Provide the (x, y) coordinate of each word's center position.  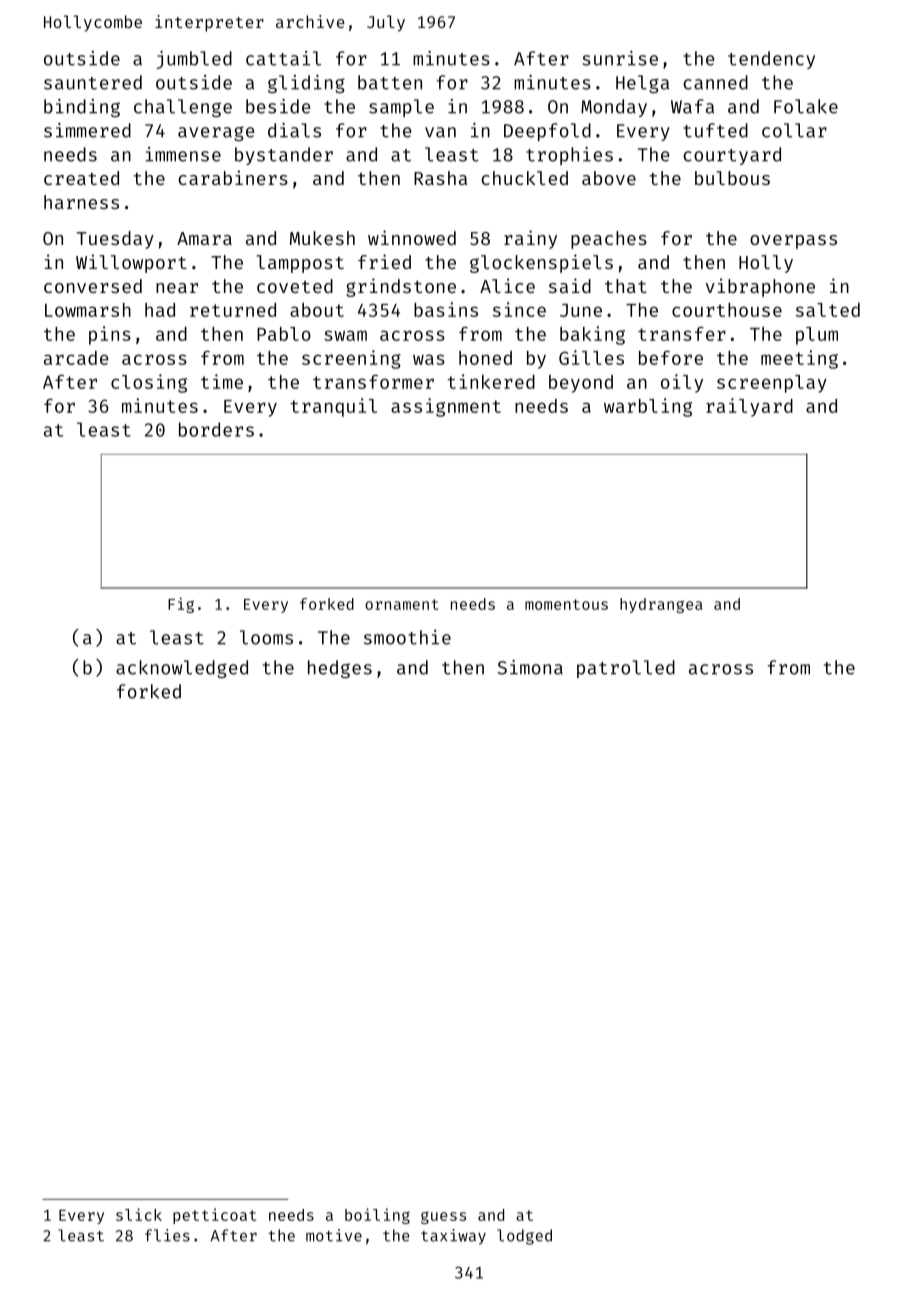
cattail (283, 58)
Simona (530, 667)
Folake (806, 106)
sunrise (620, 58)
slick (139, 1214)
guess (443, 1218)
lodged (524, 1237)
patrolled (626, 669)
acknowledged (182, 669)
